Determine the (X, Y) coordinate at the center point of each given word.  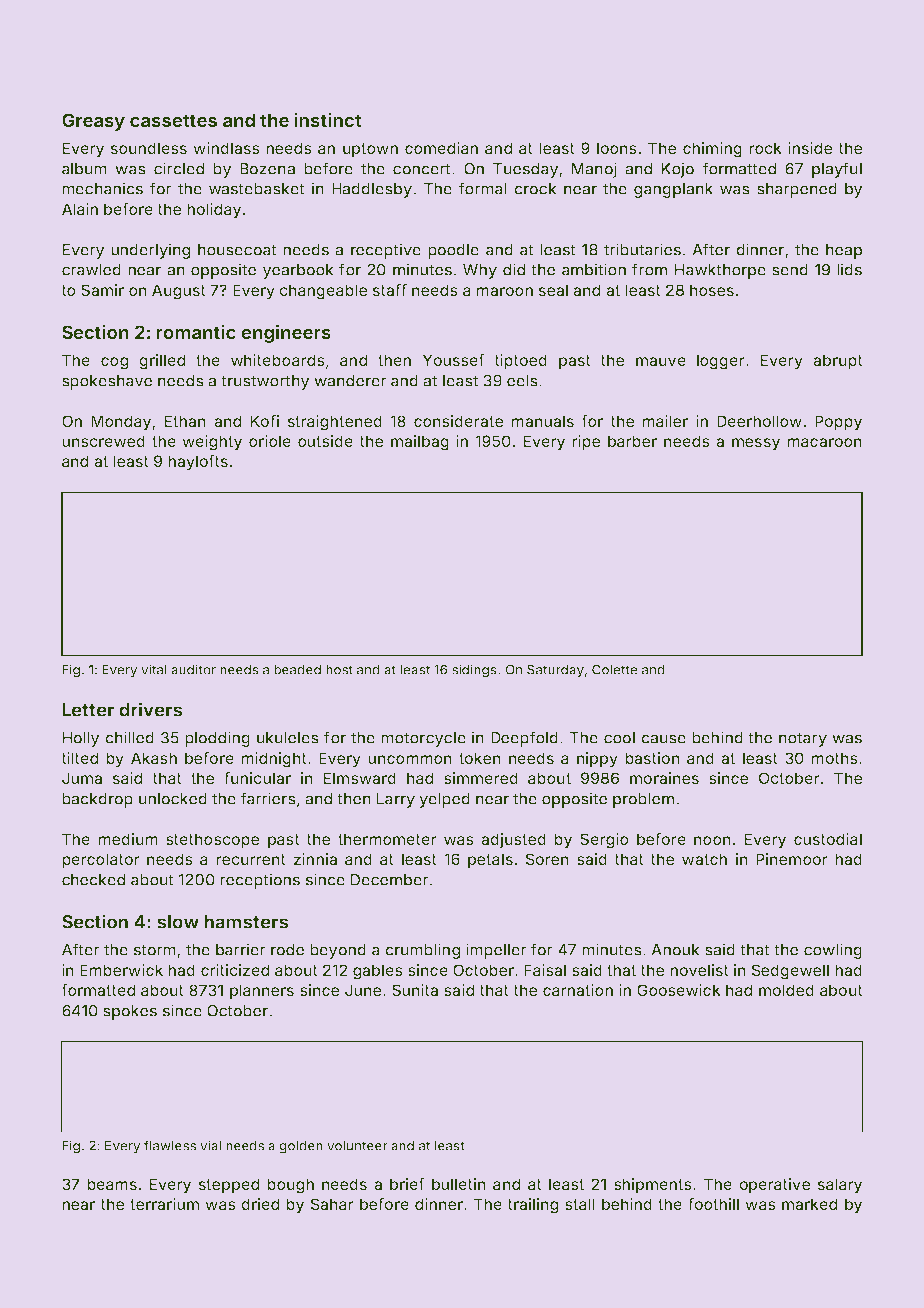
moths (834, 758)
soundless (149, 148)
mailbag (420, 443)
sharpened (797, 190)
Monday (121, 423)
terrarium (164, 1204)
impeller (496, 951)
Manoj (594, 170)
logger (721, 362)
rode (287, 950)
